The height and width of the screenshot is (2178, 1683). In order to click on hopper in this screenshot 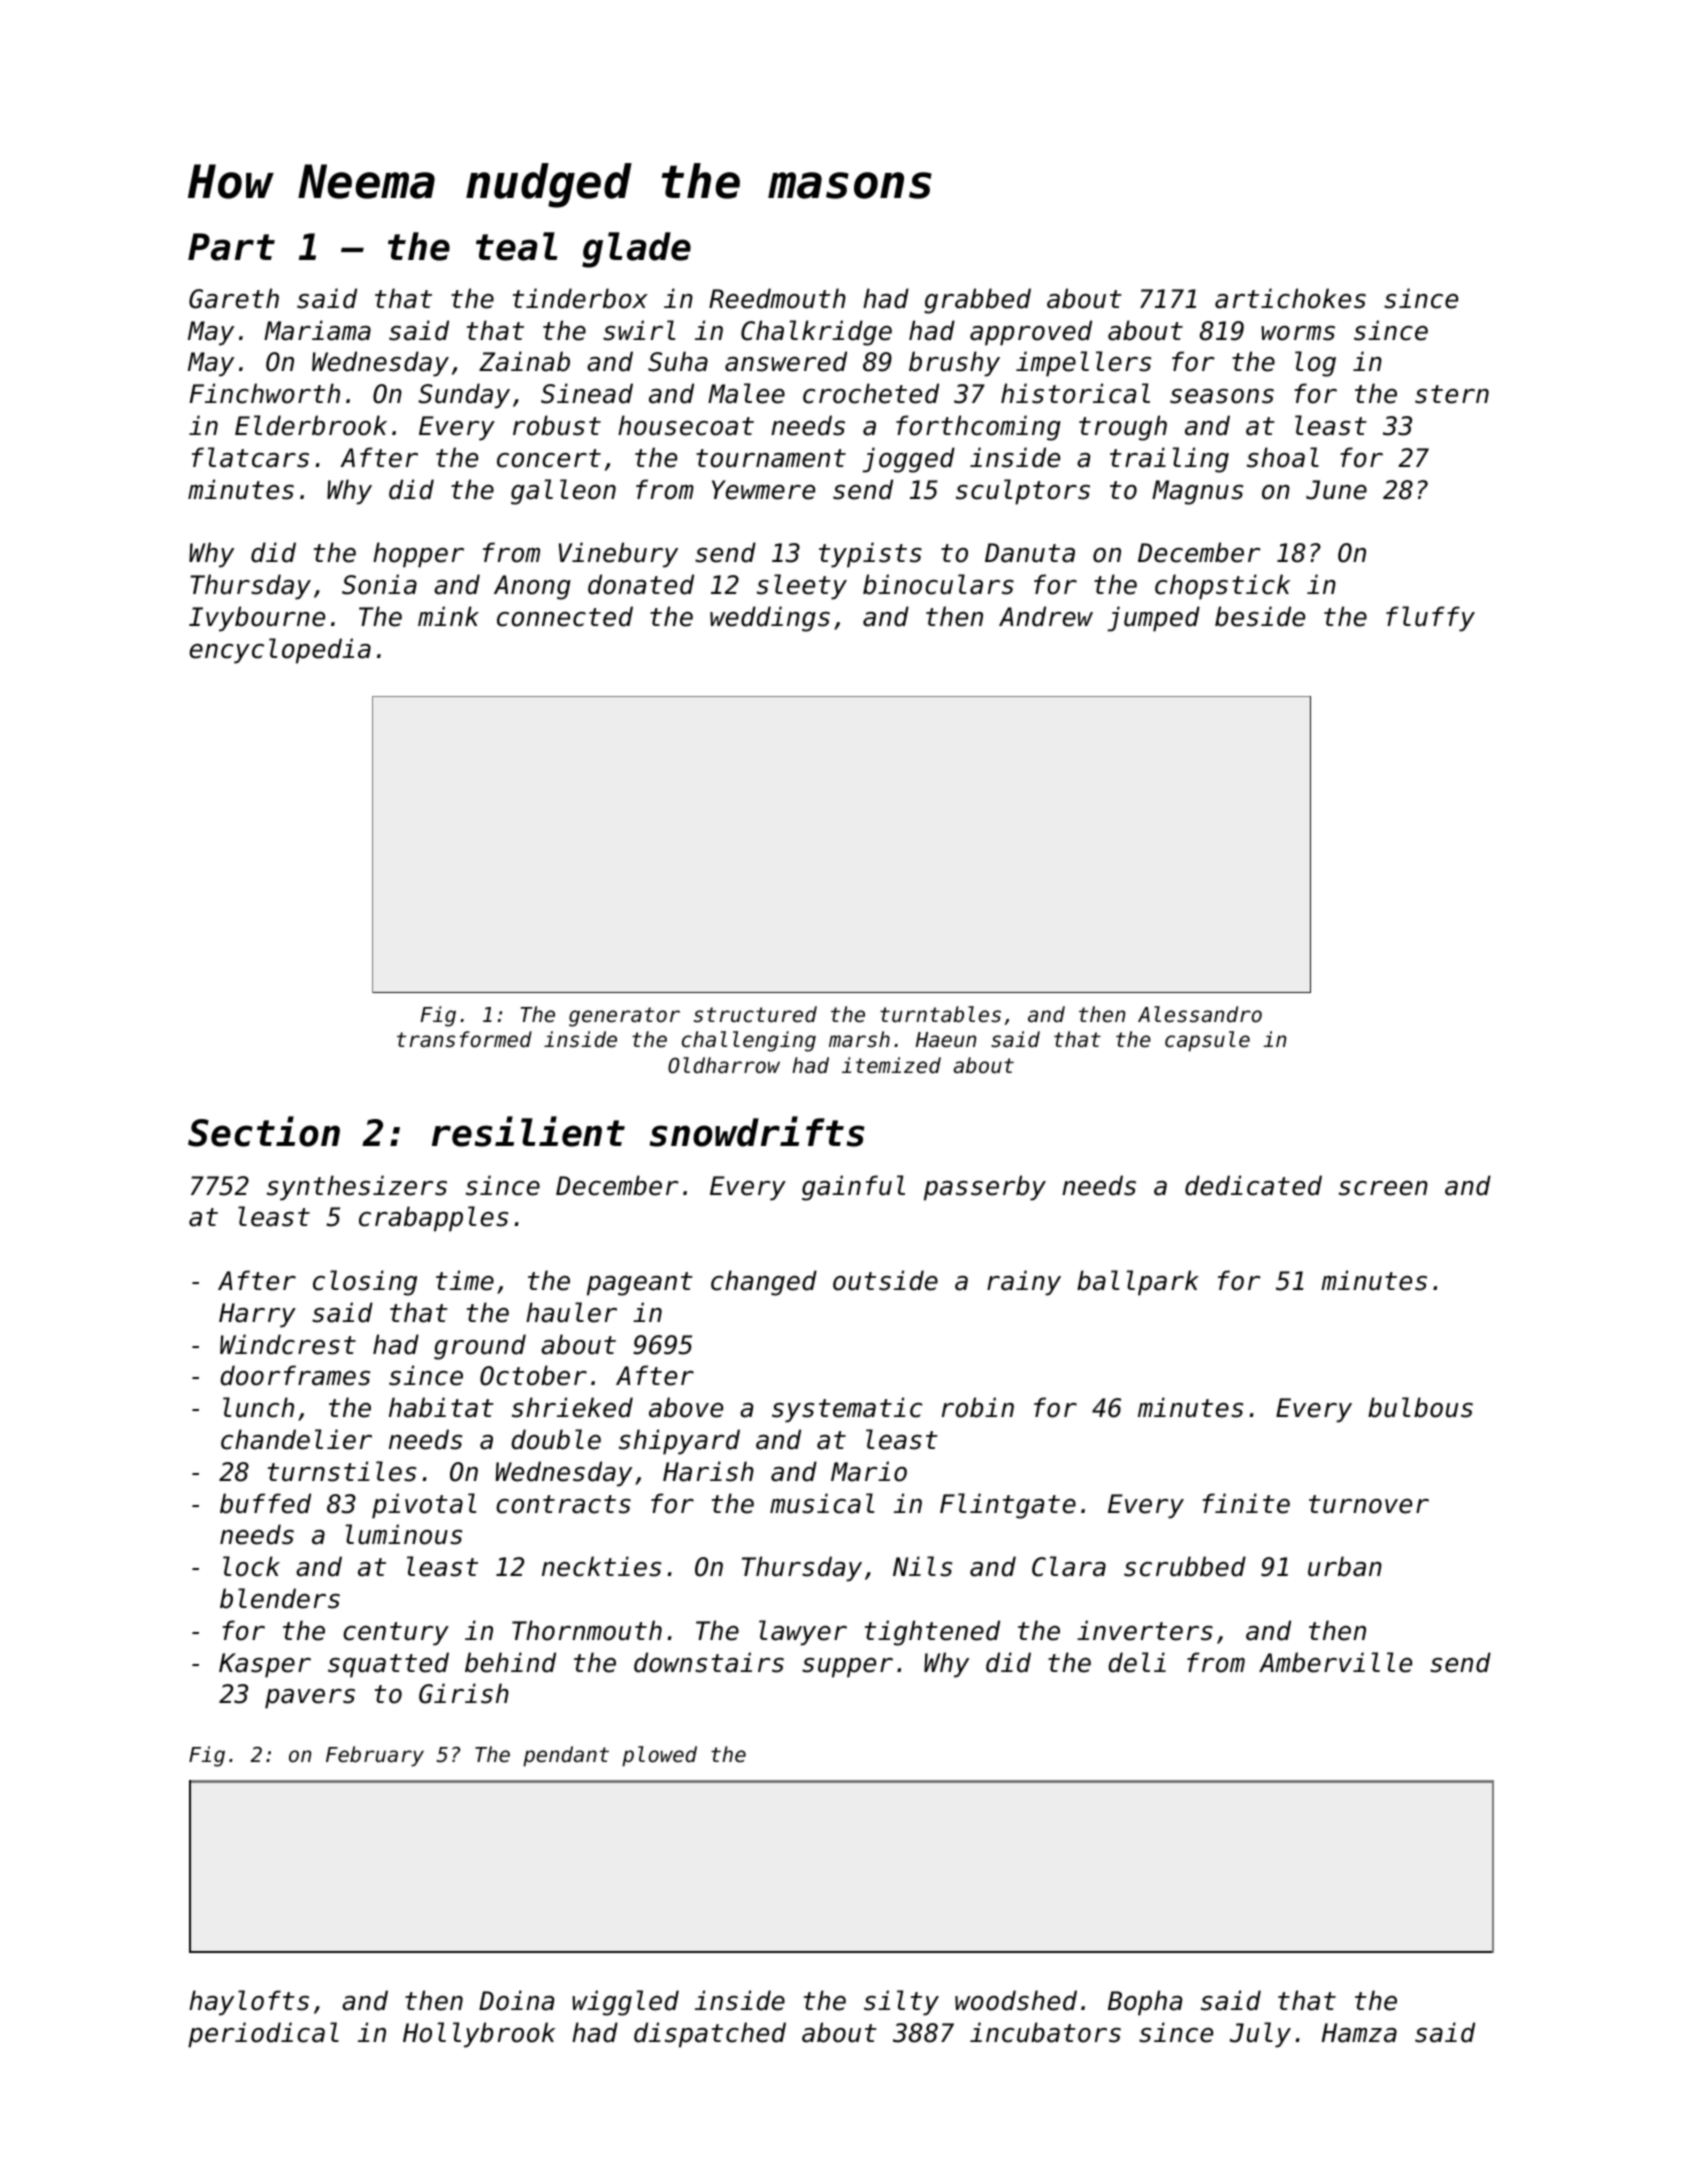, I will do `click(418, 555)`.
